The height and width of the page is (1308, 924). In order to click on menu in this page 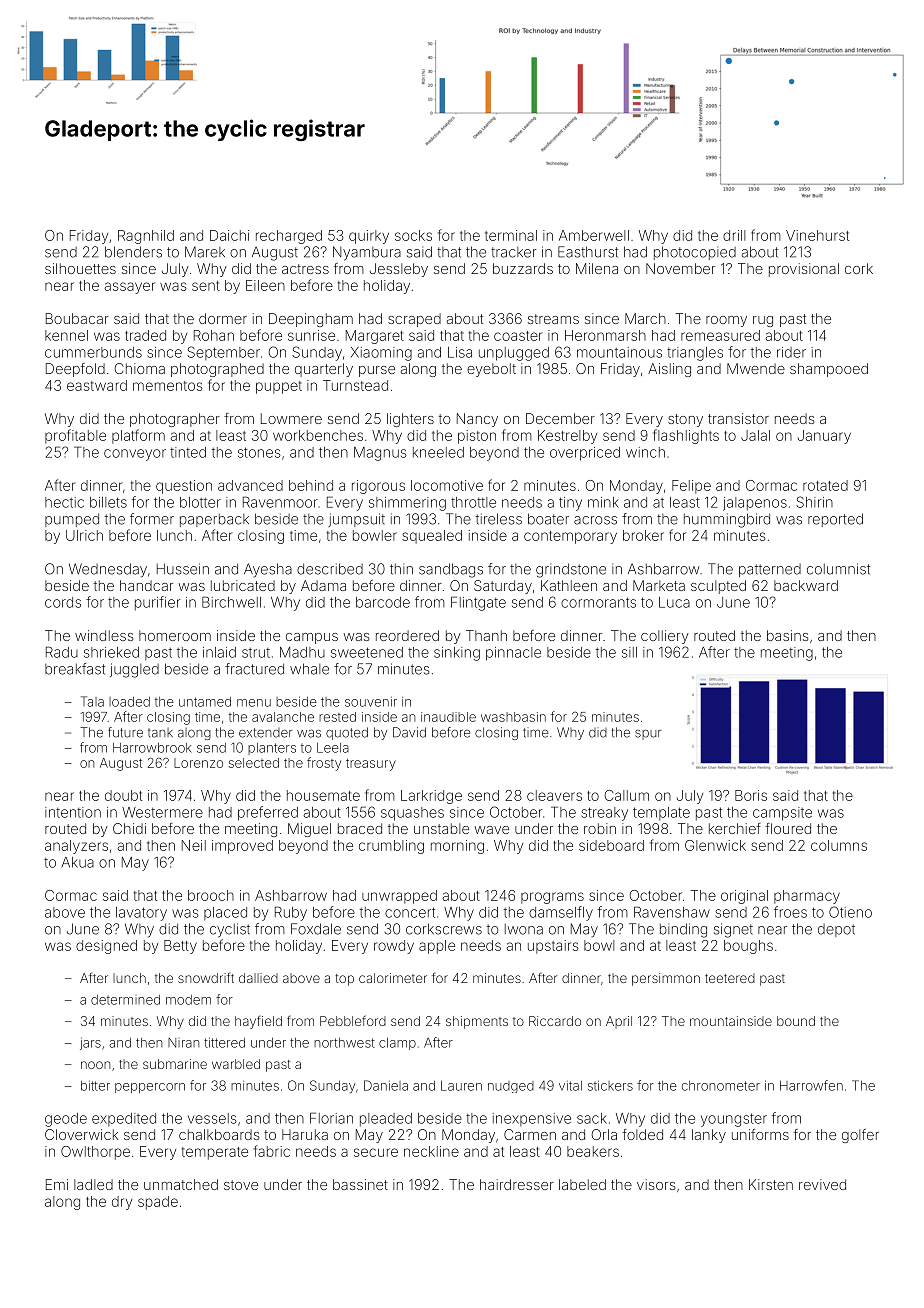, I will do `click(254, 703)`.
